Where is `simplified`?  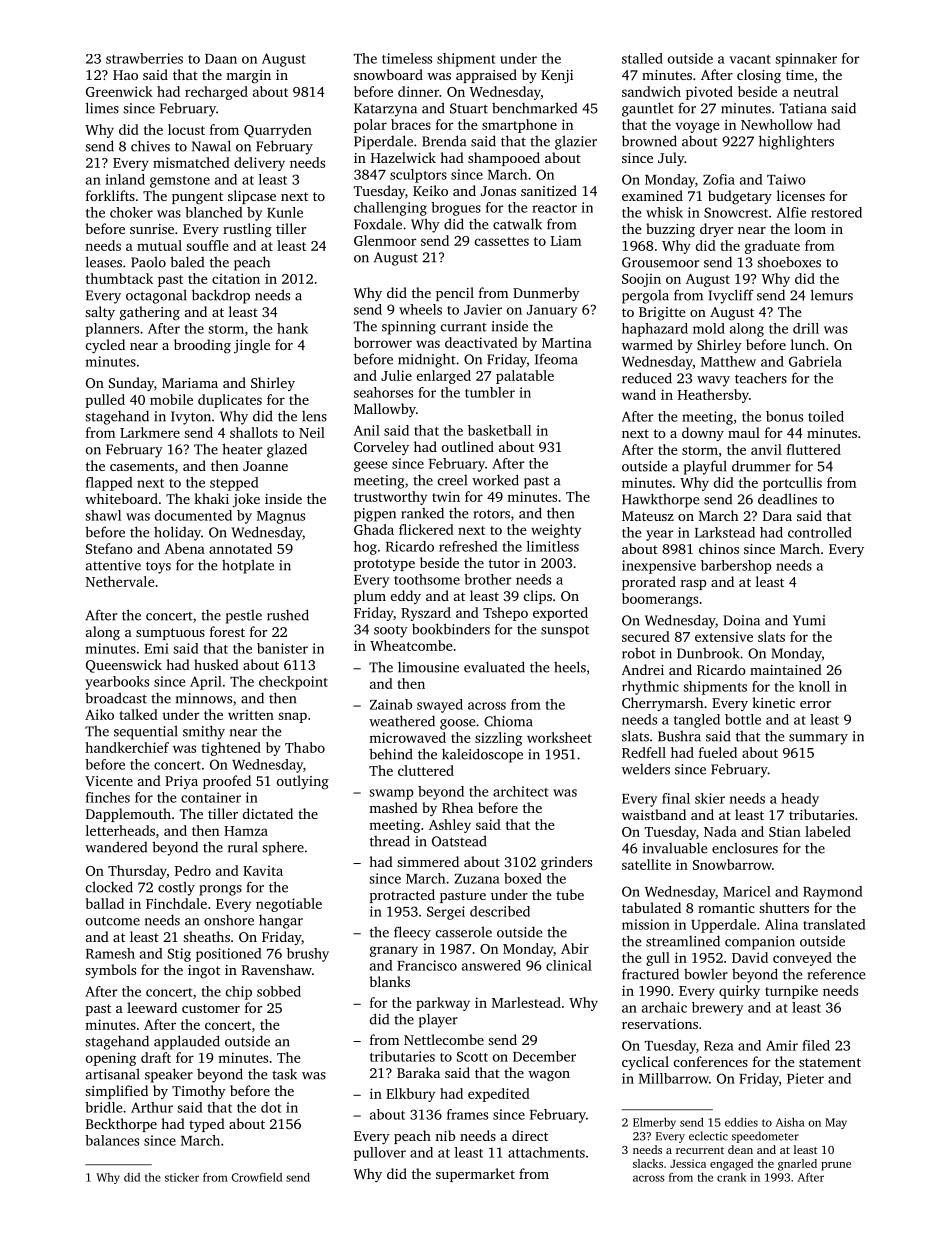 simplified is located at coordinates (116, 1092).
